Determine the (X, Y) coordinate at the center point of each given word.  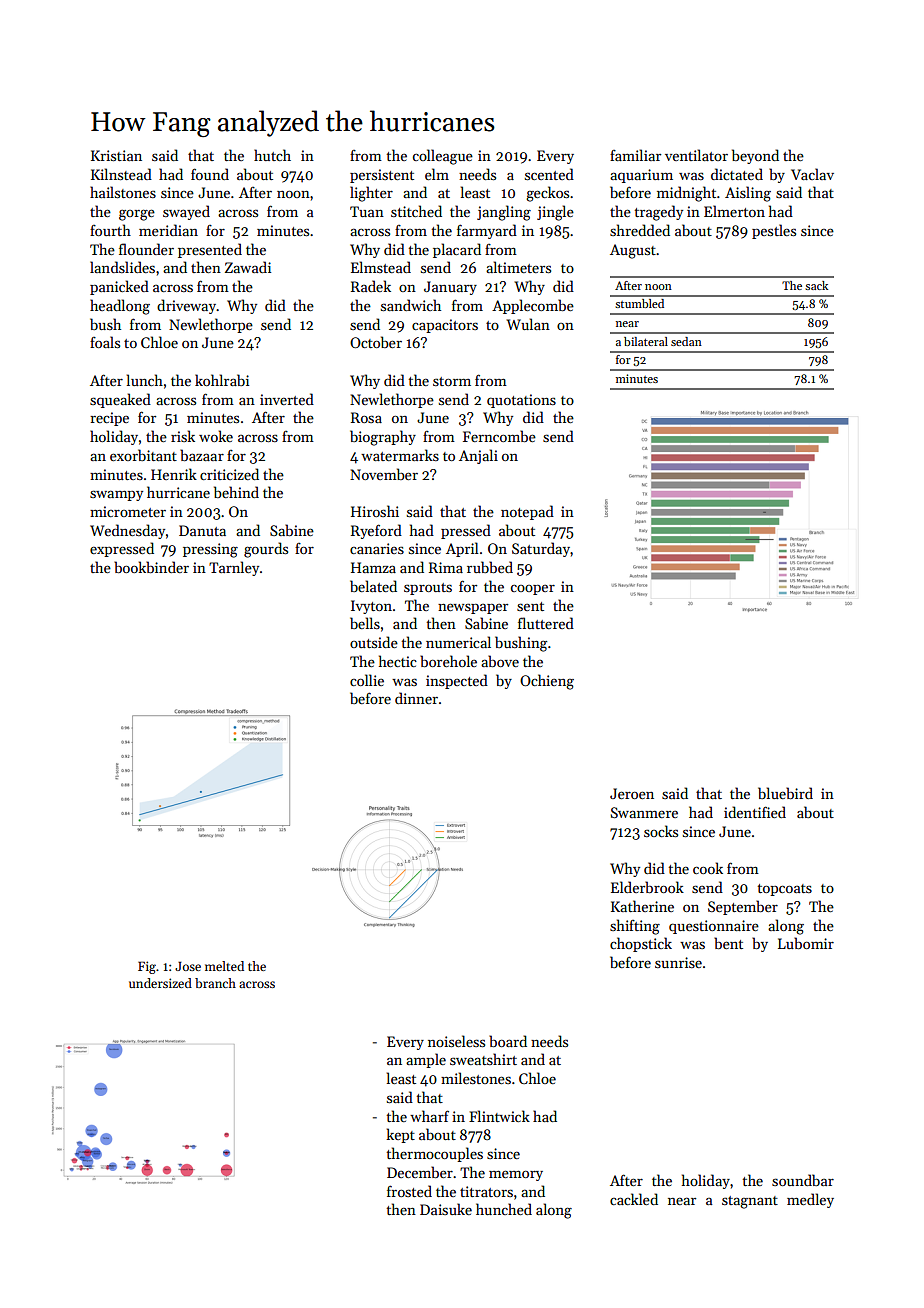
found (210, 174)
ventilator (696, 155)
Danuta (202, 530)
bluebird (785, 793)
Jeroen (632, 793)
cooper (533, 589)
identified (755, 812)
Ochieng (547, 682)
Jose (188, 966)
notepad (527, 512)
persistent (382, 176)
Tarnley (234, 568)
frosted (409, 1191)
